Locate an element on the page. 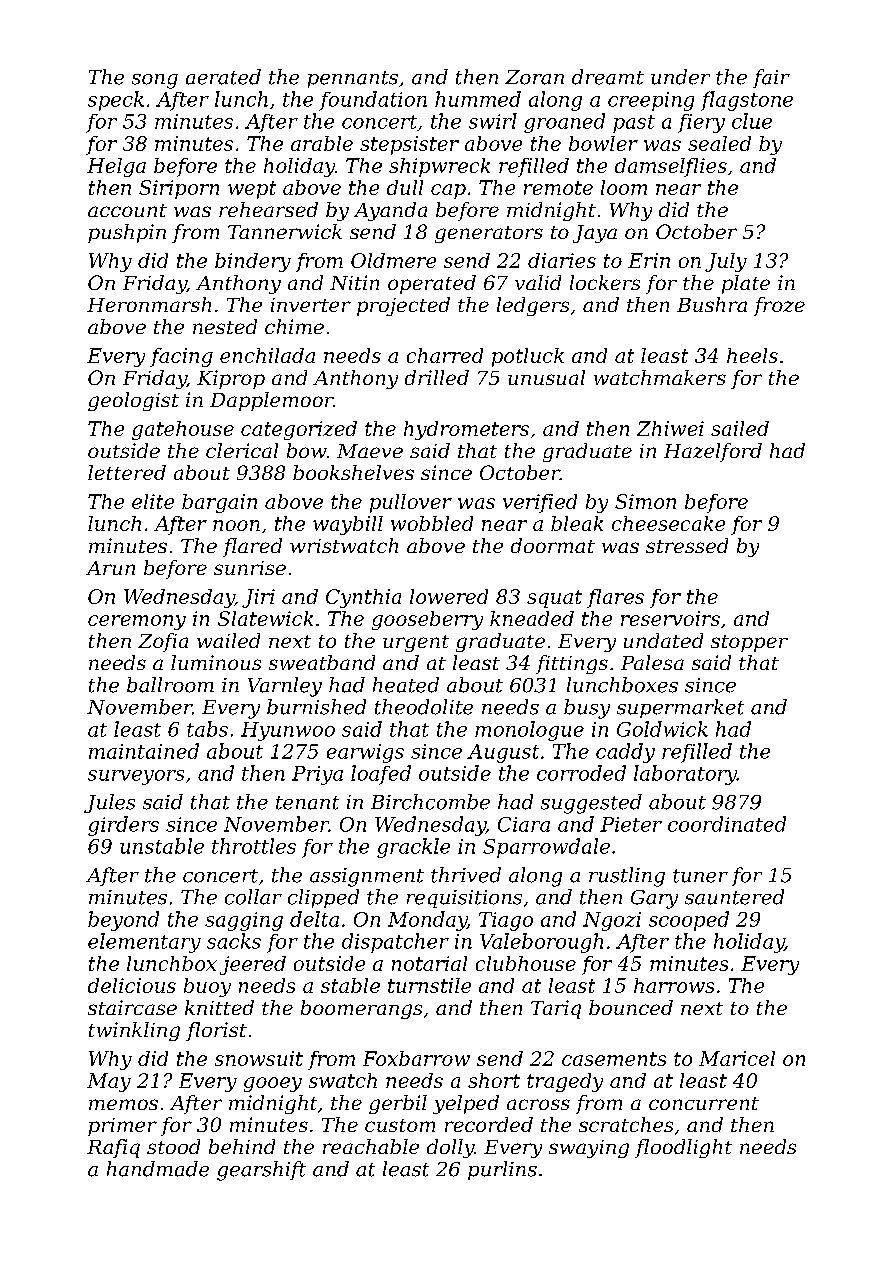  gearshift is located at coordinates (261, 1171).
